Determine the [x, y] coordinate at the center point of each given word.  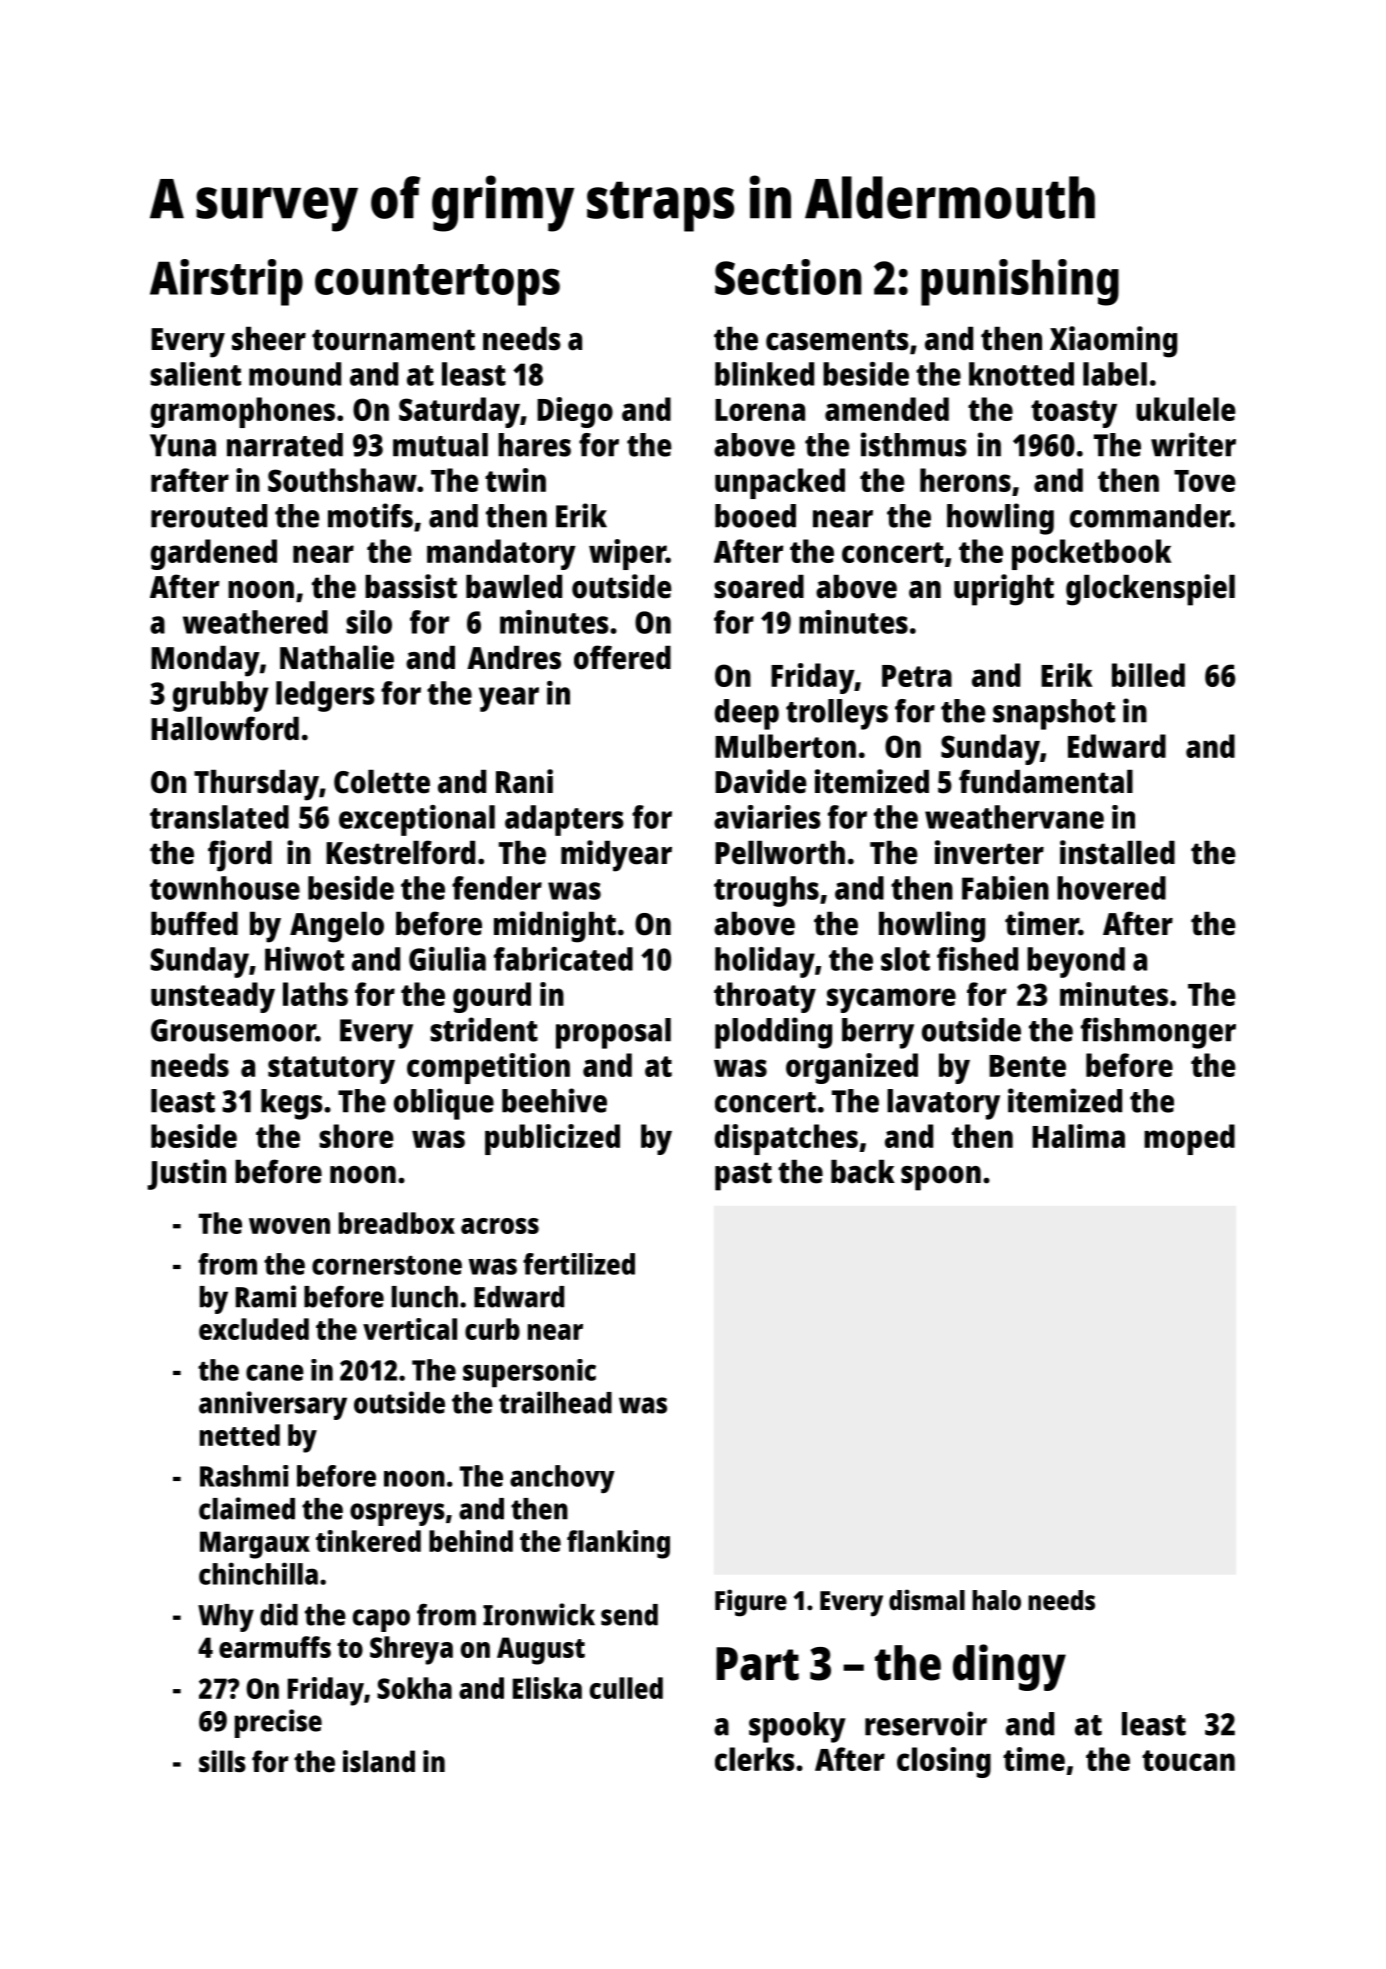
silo [369, 622]
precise [278, 1723]
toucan [1188, 1760]
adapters [564, 820]
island [379, 1761]
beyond [1076, 962]
